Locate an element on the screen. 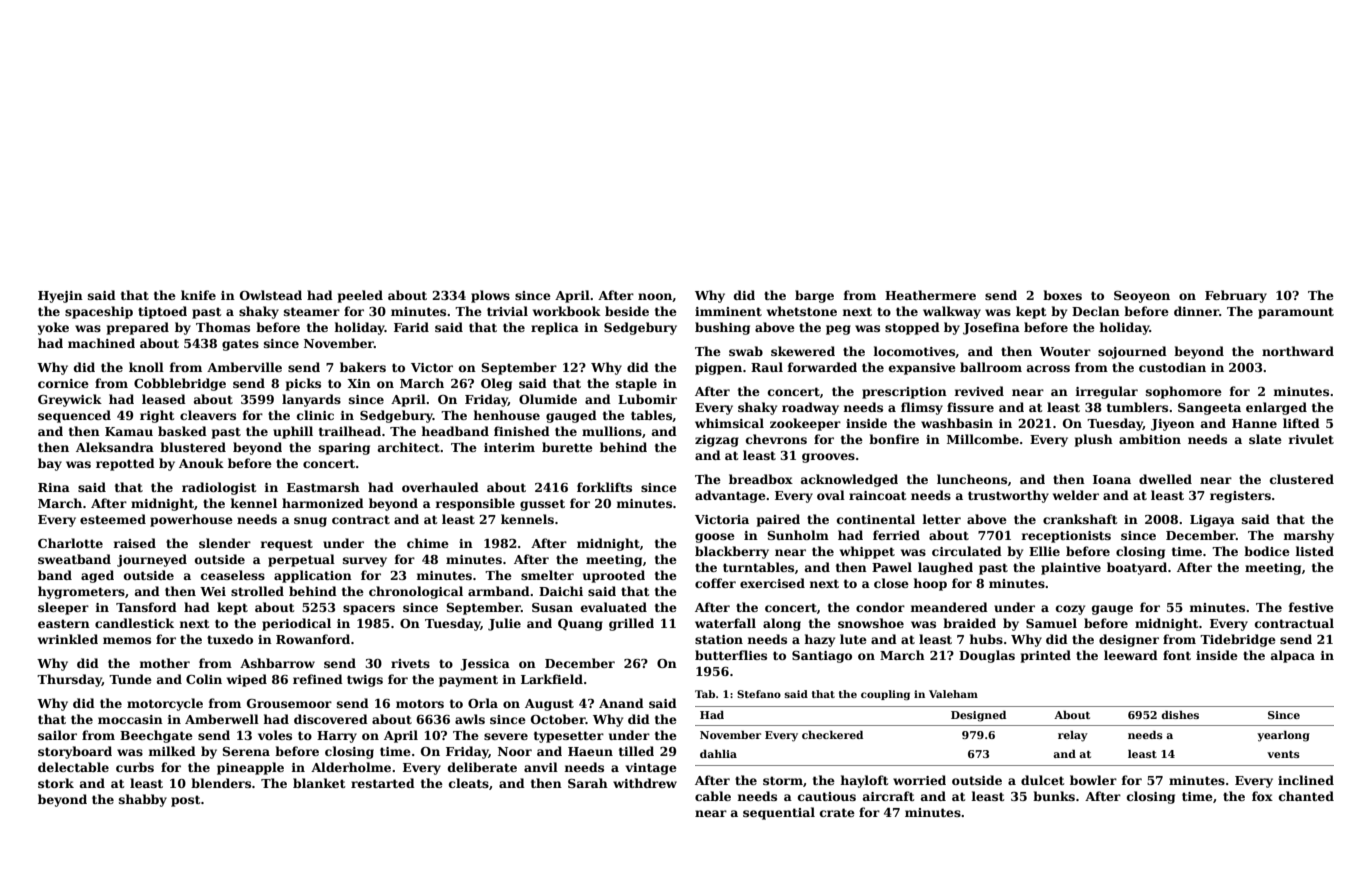 The height and width of the screenshot is (887, 1372). roadway is located at coordinates (810, 408).
